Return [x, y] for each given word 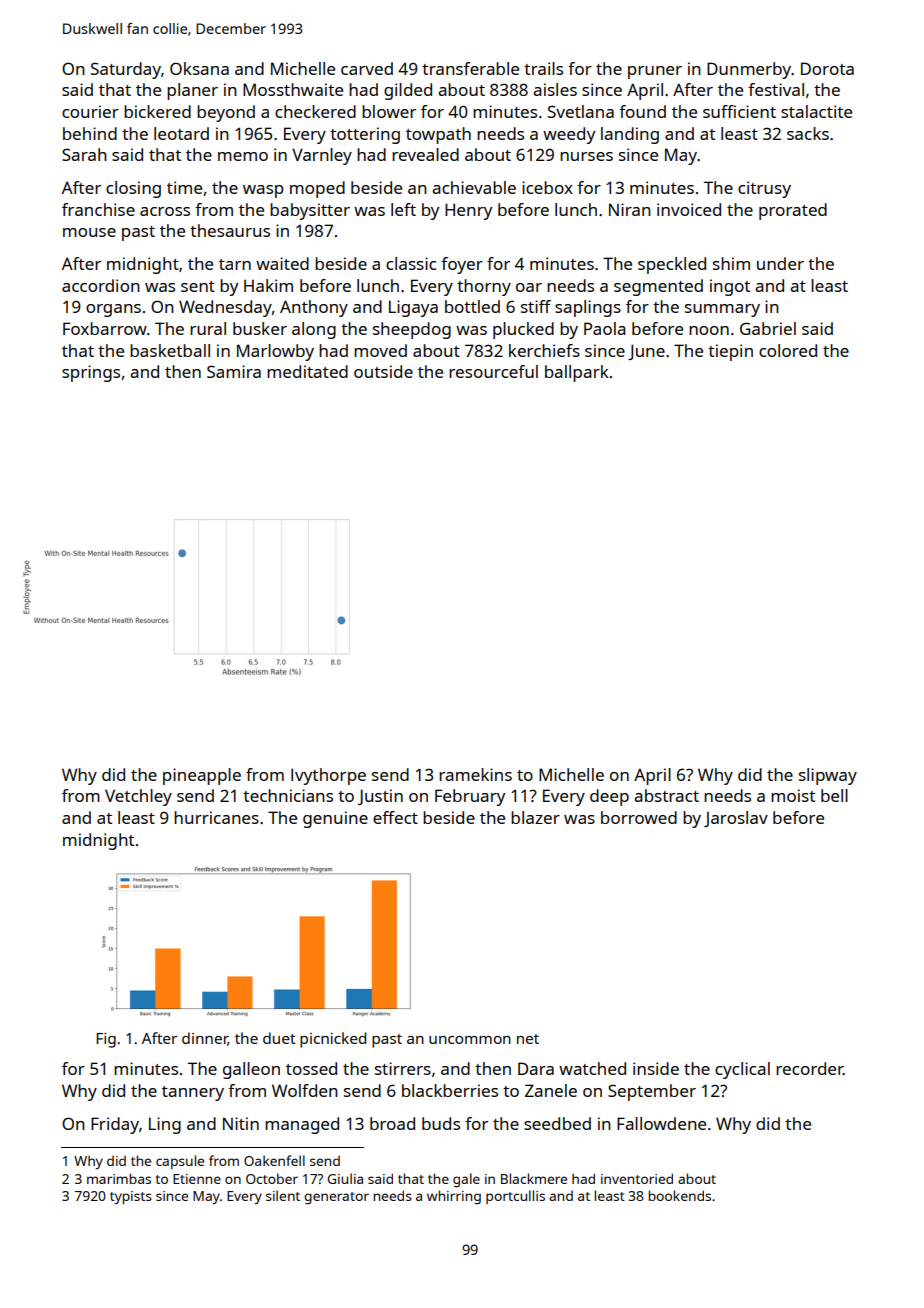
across [165, 211]
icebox [547, 187]
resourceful [493, 371]
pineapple [202, 776]
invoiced [689, 209]
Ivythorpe [328, 776]
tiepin [730, 352]
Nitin [241, 1123]
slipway [828, 776]
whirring [454, 1197]
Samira [234, 371]
